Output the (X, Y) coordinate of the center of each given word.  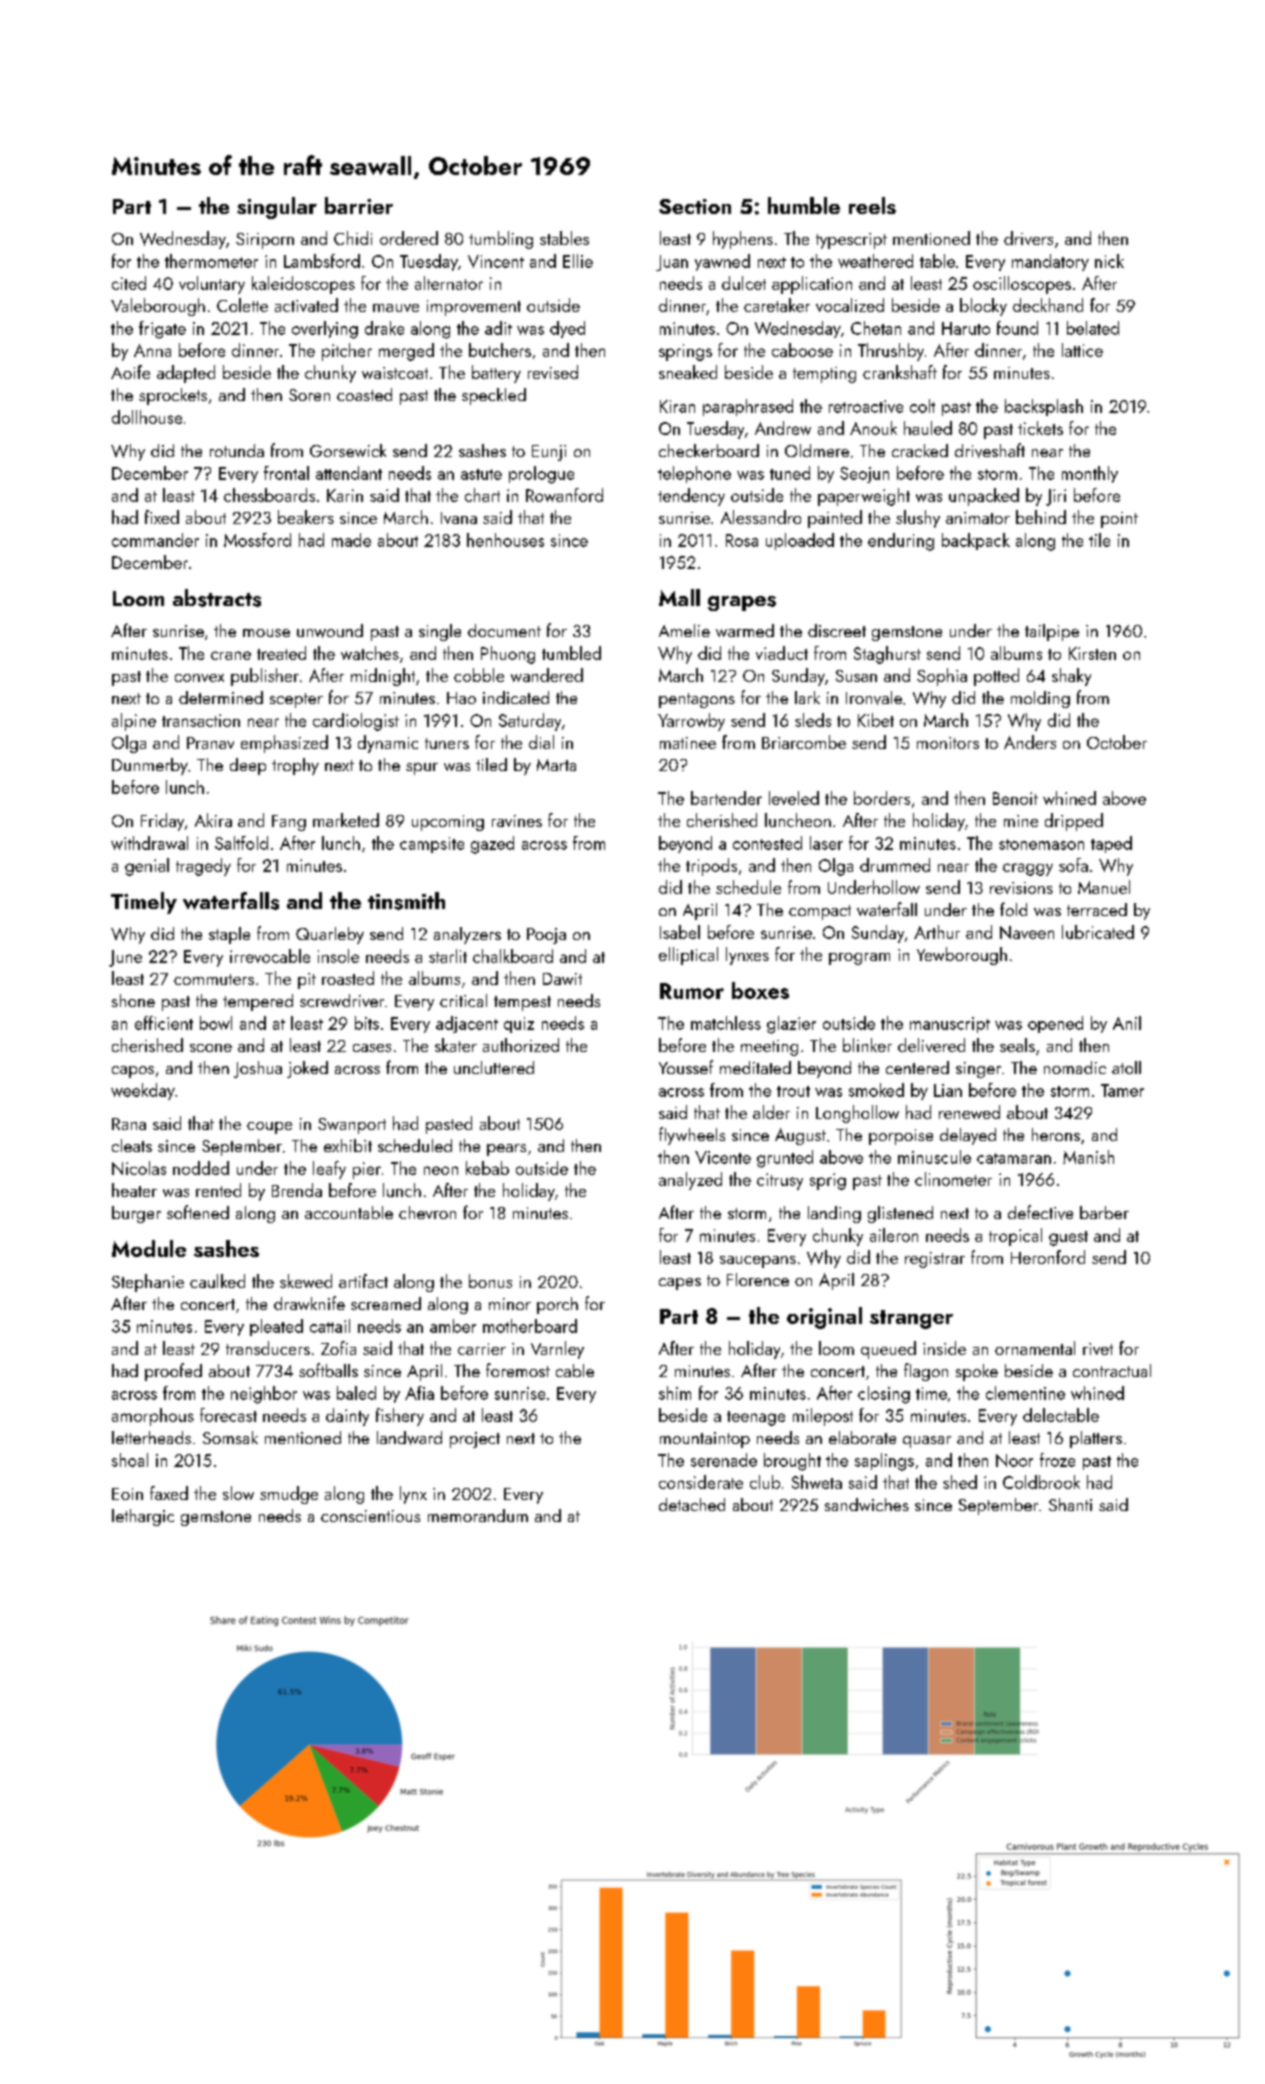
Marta (556, 765)
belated (1093, 328)
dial (541, 742)
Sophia (942, 677)
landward (409, 1438)
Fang (289, 823)
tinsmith (406, 901)
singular (277, 208)
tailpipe (1052, 632)
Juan (672, 263)
